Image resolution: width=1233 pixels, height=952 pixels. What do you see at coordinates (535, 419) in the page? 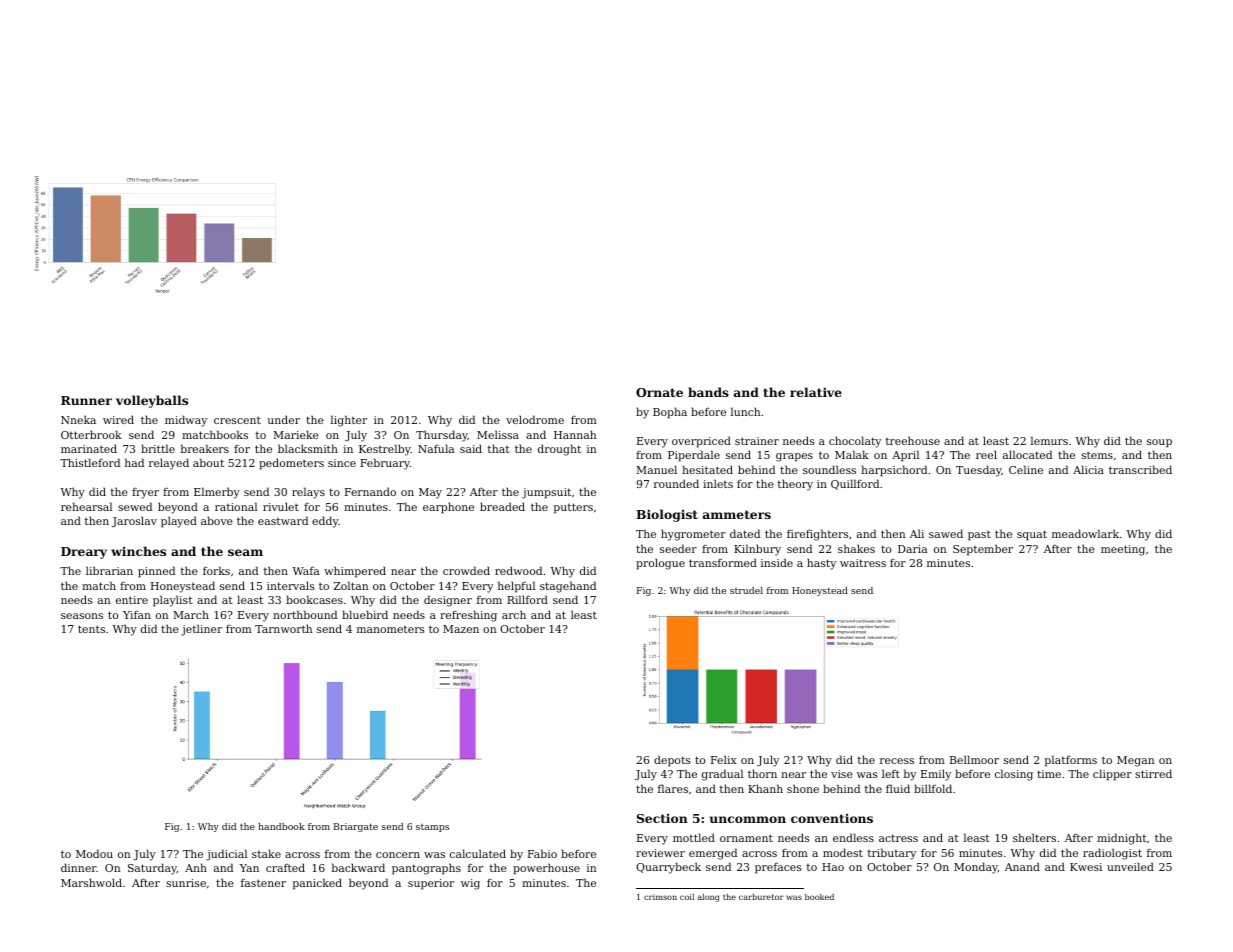
I see `velodrome` at bounding box center [535, 419].
